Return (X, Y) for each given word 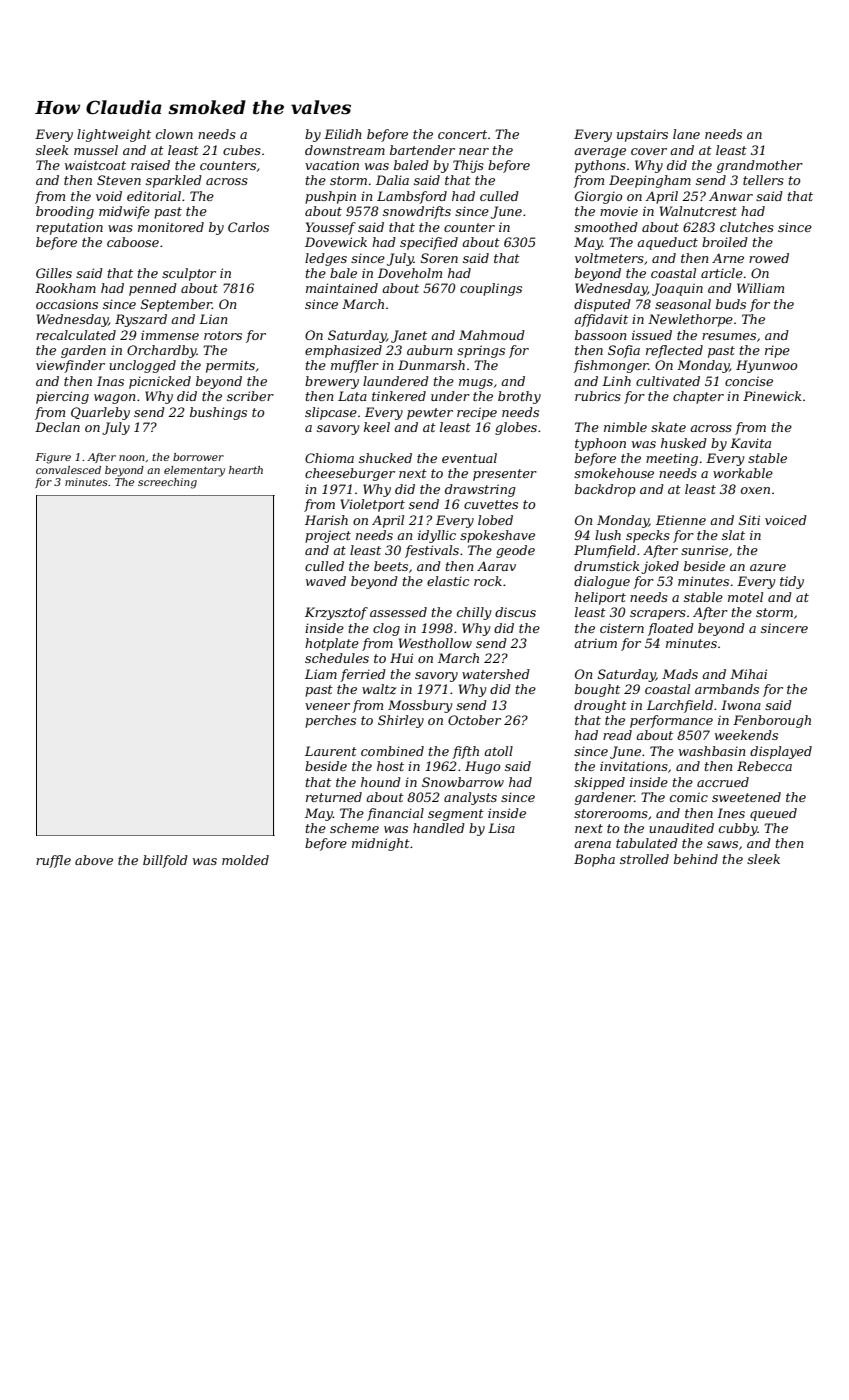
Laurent (331, 751)
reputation (69, 228)
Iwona (741, 705)
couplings (491, 289)
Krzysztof (336, 613)
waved (326, 581)
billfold (165, 861)
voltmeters (609, 258)
